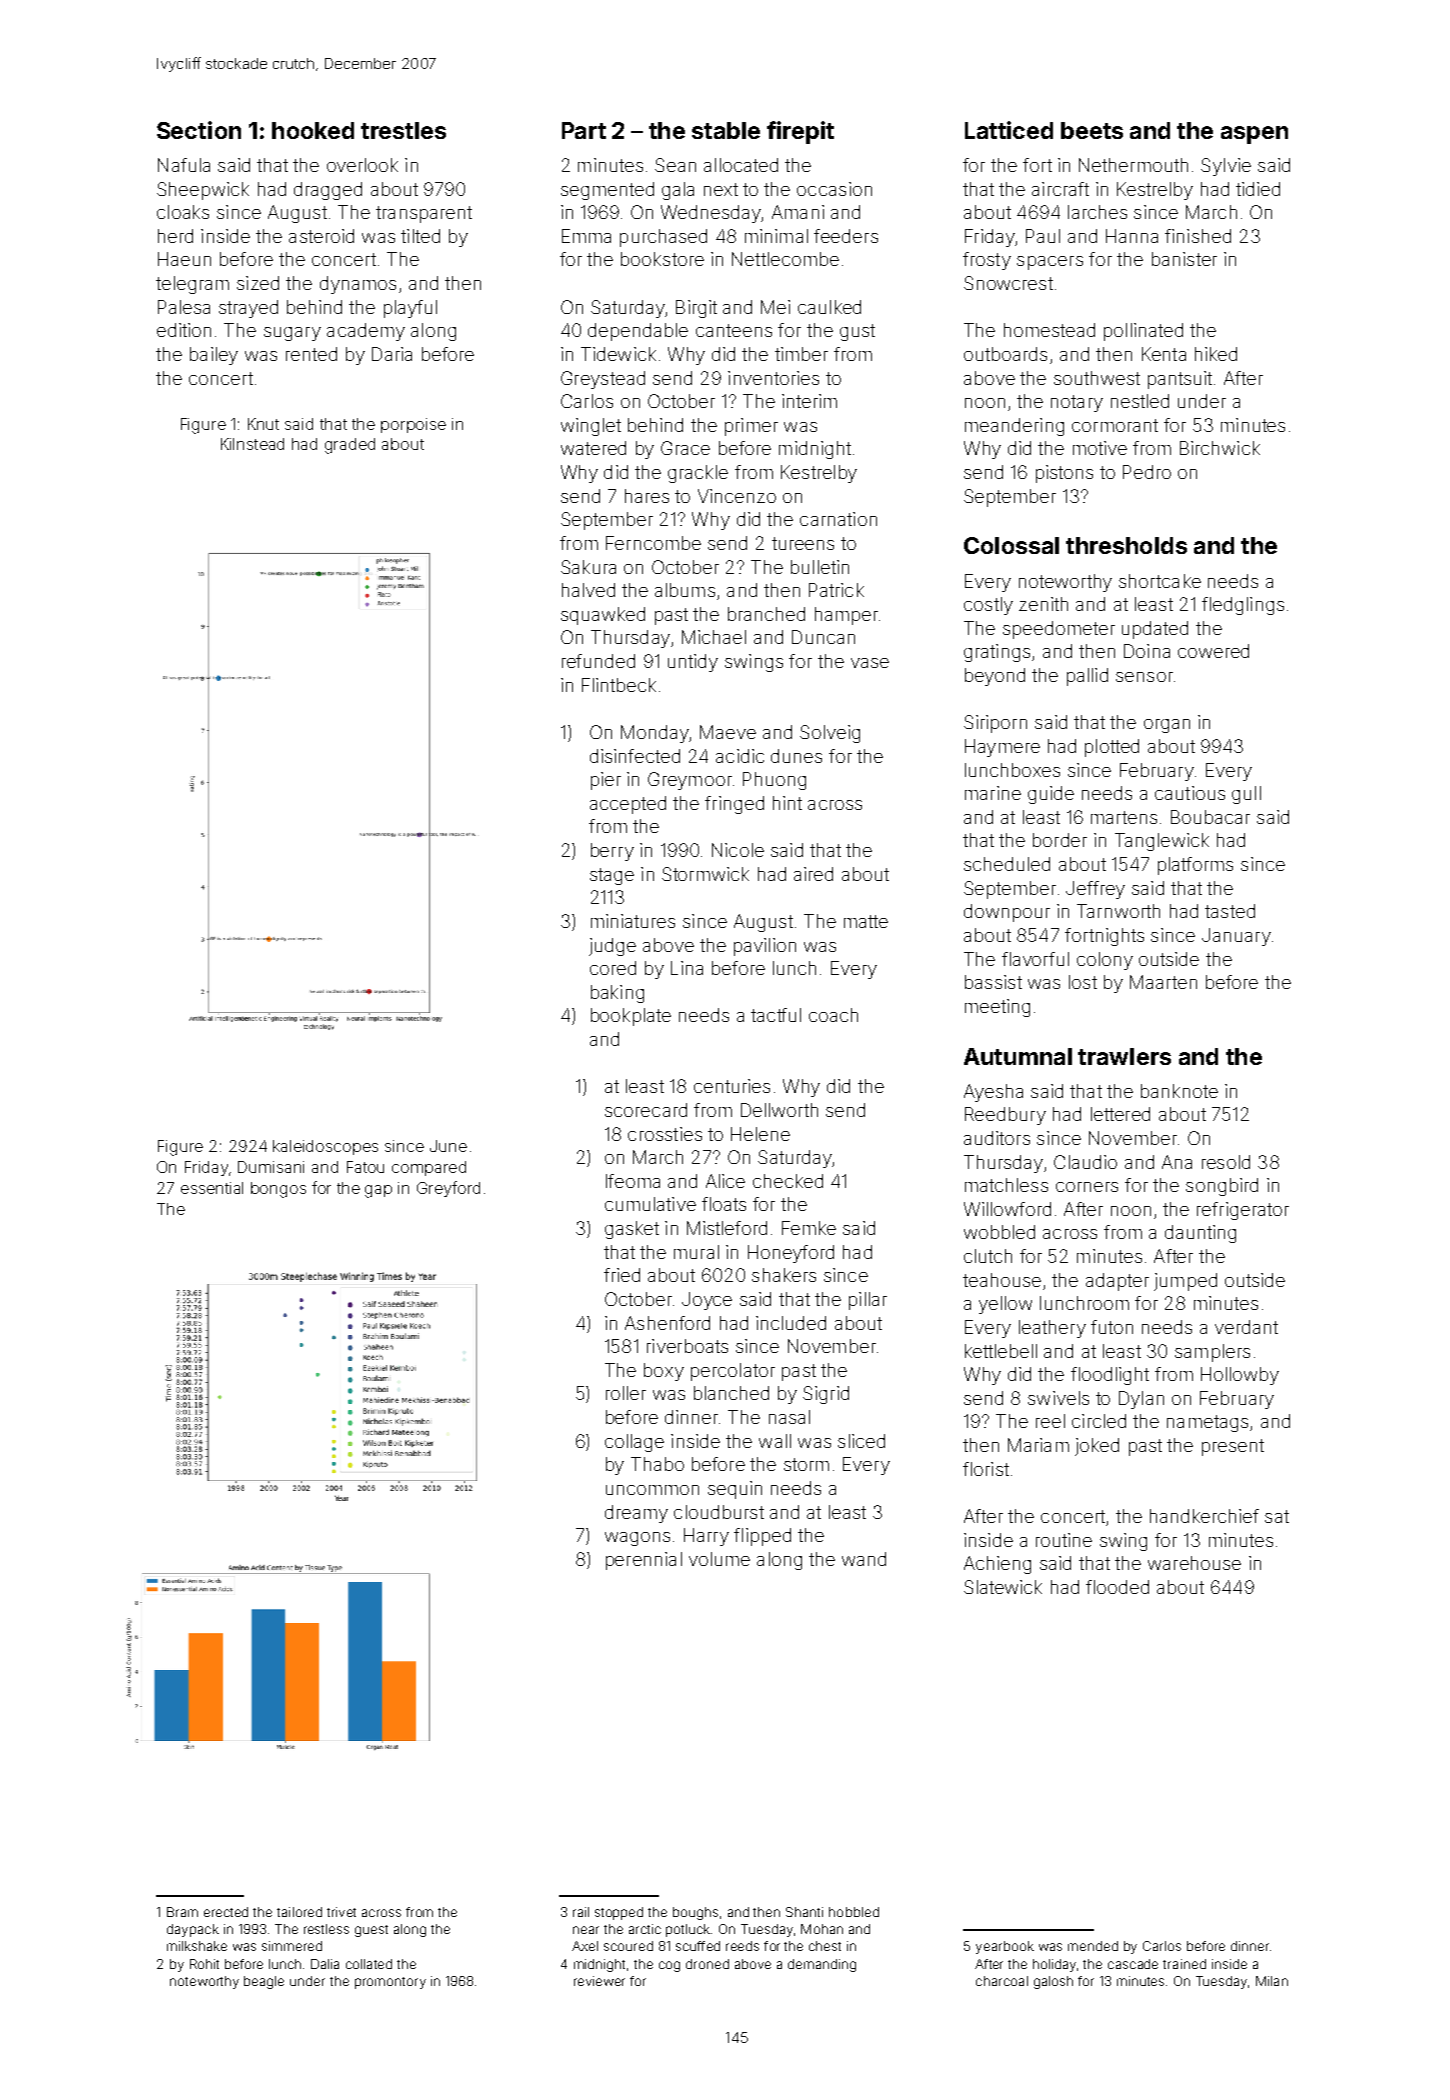 The height and width of the screenshot is (2100, 1450). What do you see at coordinates (226, 1912) in the screenshot?
I see `erected` at bounding box center [226, 1912].
